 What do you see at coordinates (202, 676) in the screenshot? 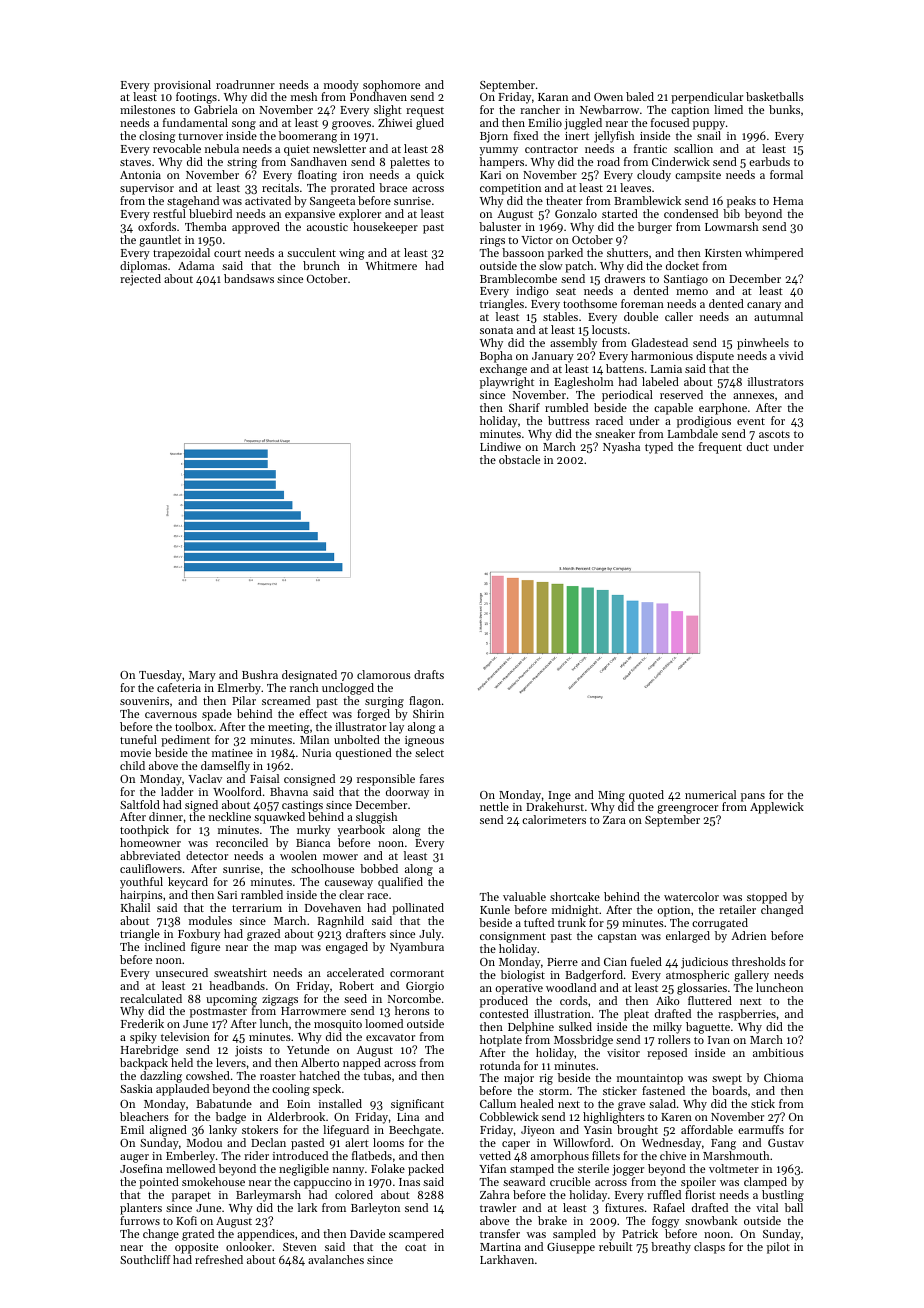
I see `Mary` at bounding box center [202, 676].
